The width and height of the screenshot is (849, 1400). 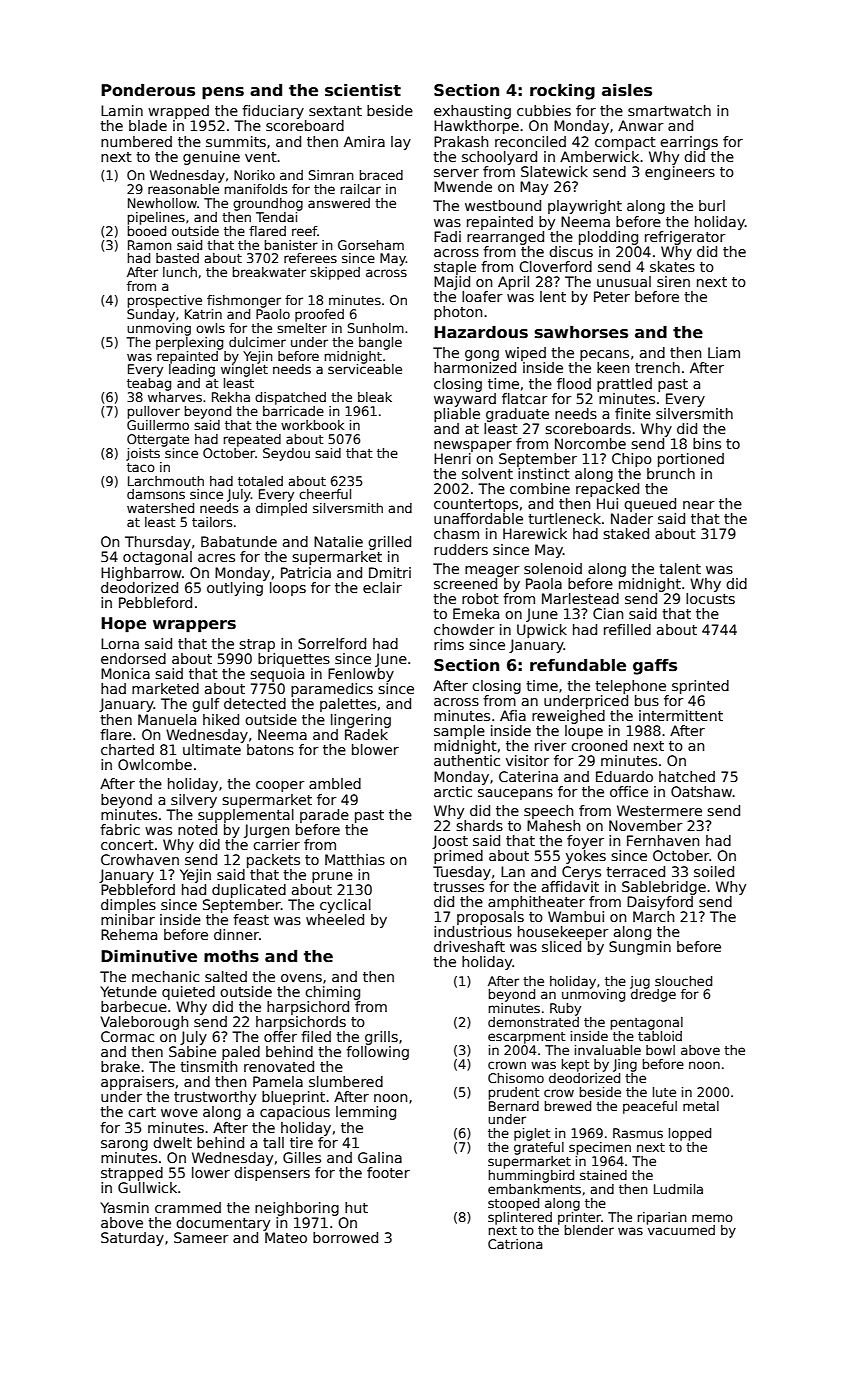 I want to click on ambled, so click(x=335, y=783).
